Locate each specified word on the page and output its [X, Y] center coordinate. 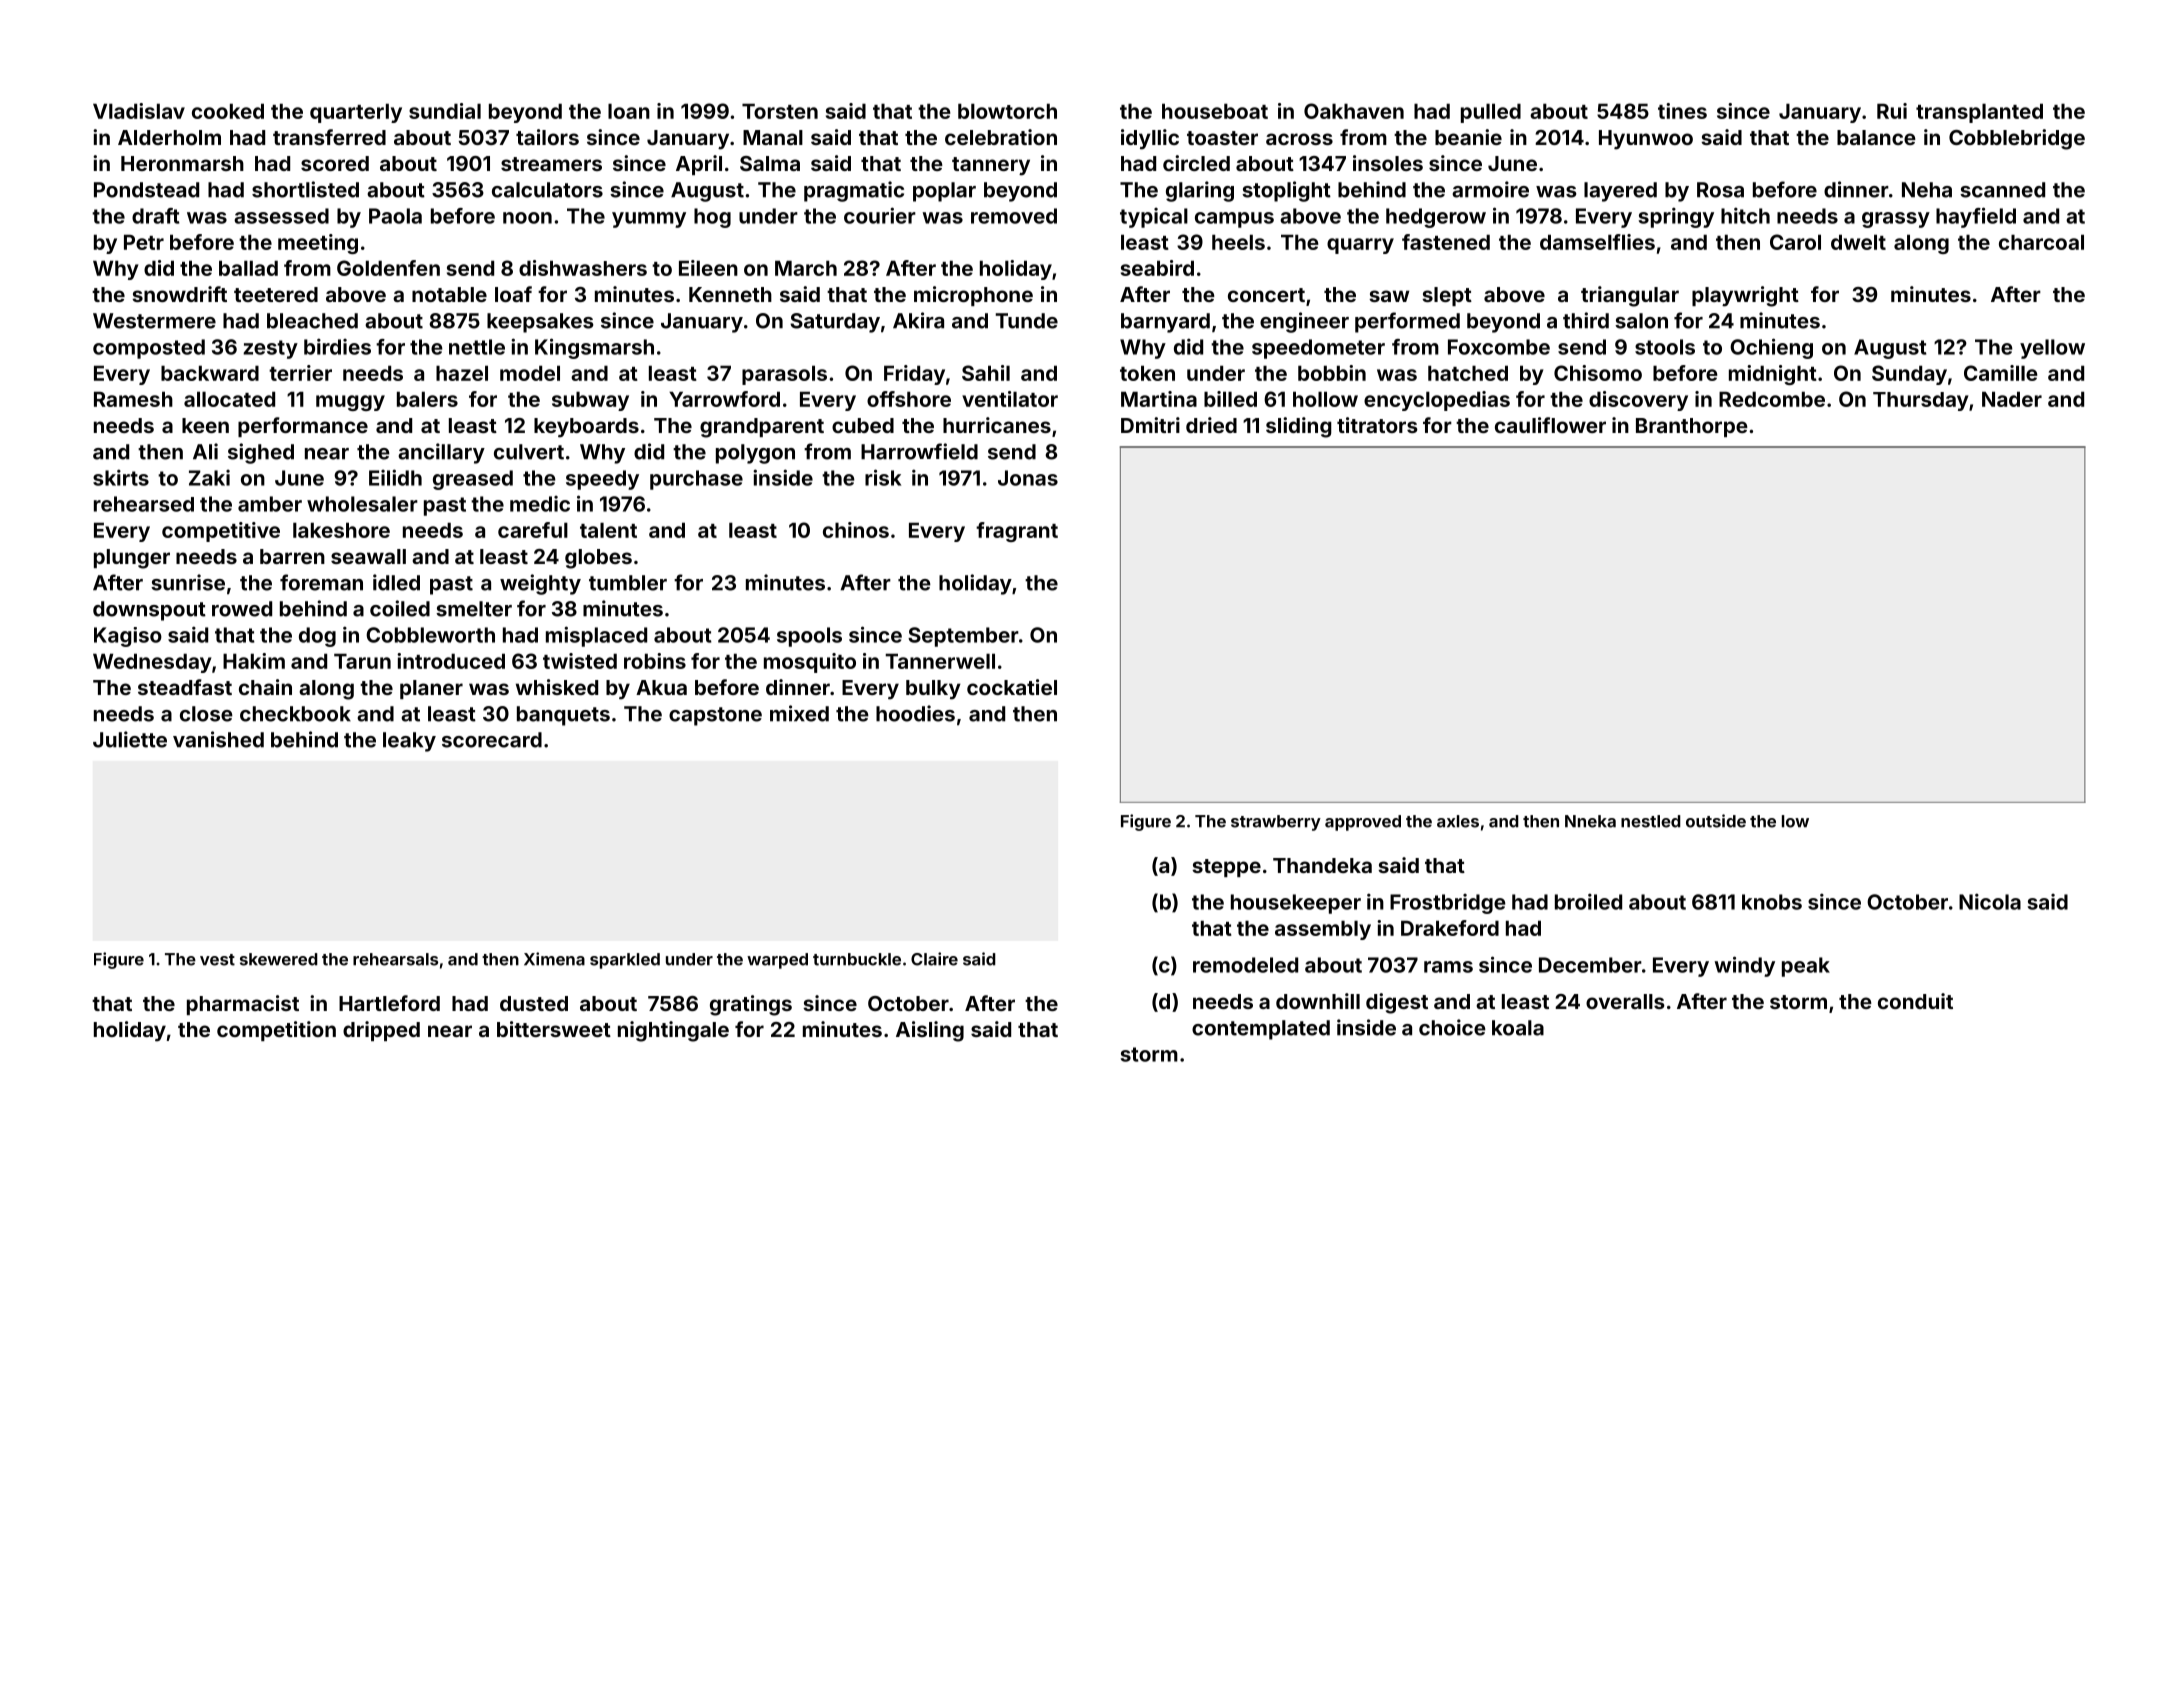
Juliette [130, 739]
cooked [228, 111]
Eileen [708, 268]
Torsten [780, 111]
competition [276, 1031]
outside [1716, 821]
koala [1518, 1028]
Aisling [930, 1031]
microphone [973, 296]
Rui [1892, 111]
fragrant [1017, 532]
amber [270, 504]
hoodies [915, 713]
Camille [2000, 373]
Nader [2012, 399]
